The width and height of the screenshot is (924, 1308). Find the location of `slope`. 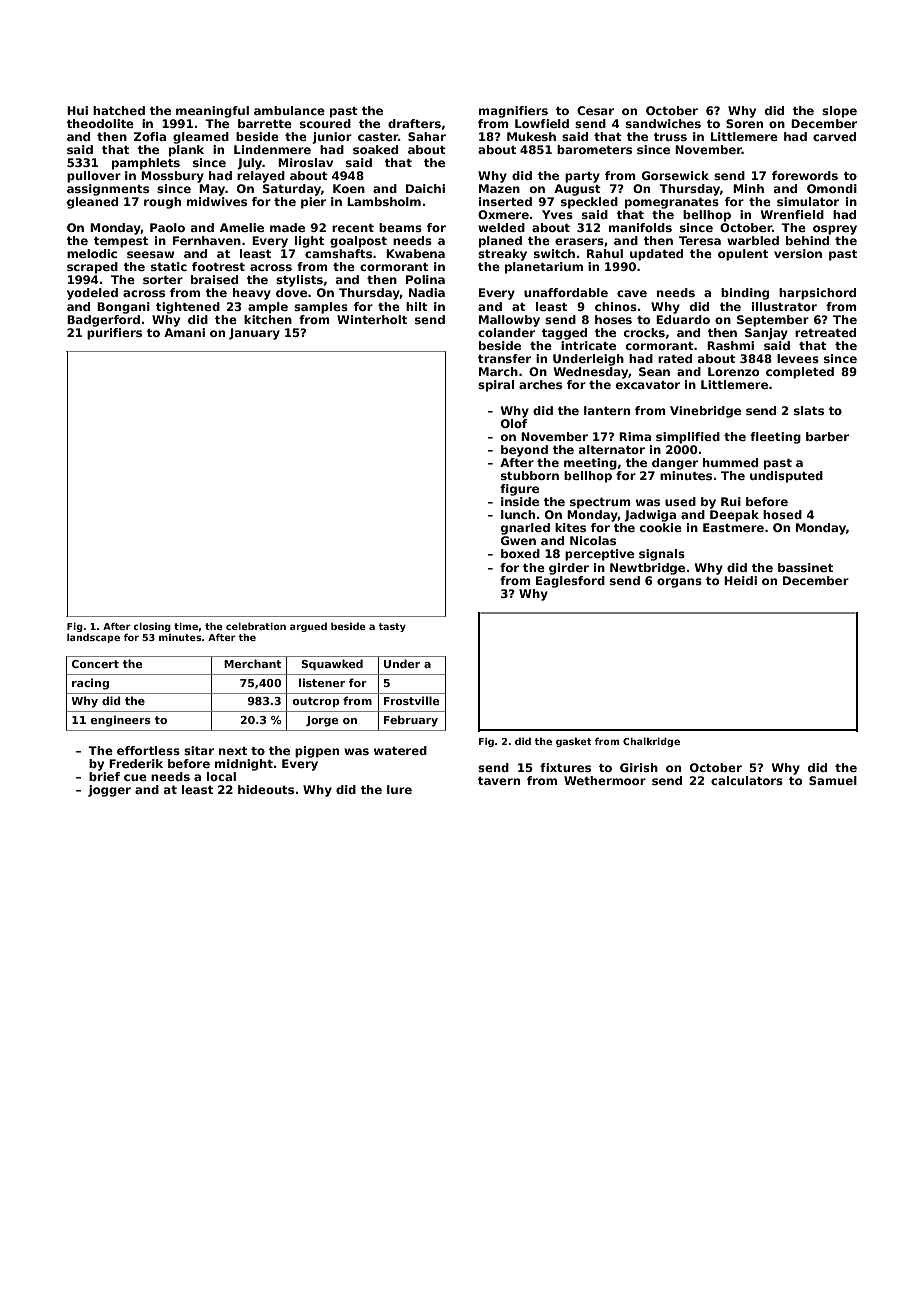

slope is located at coordinates (839, 112).
